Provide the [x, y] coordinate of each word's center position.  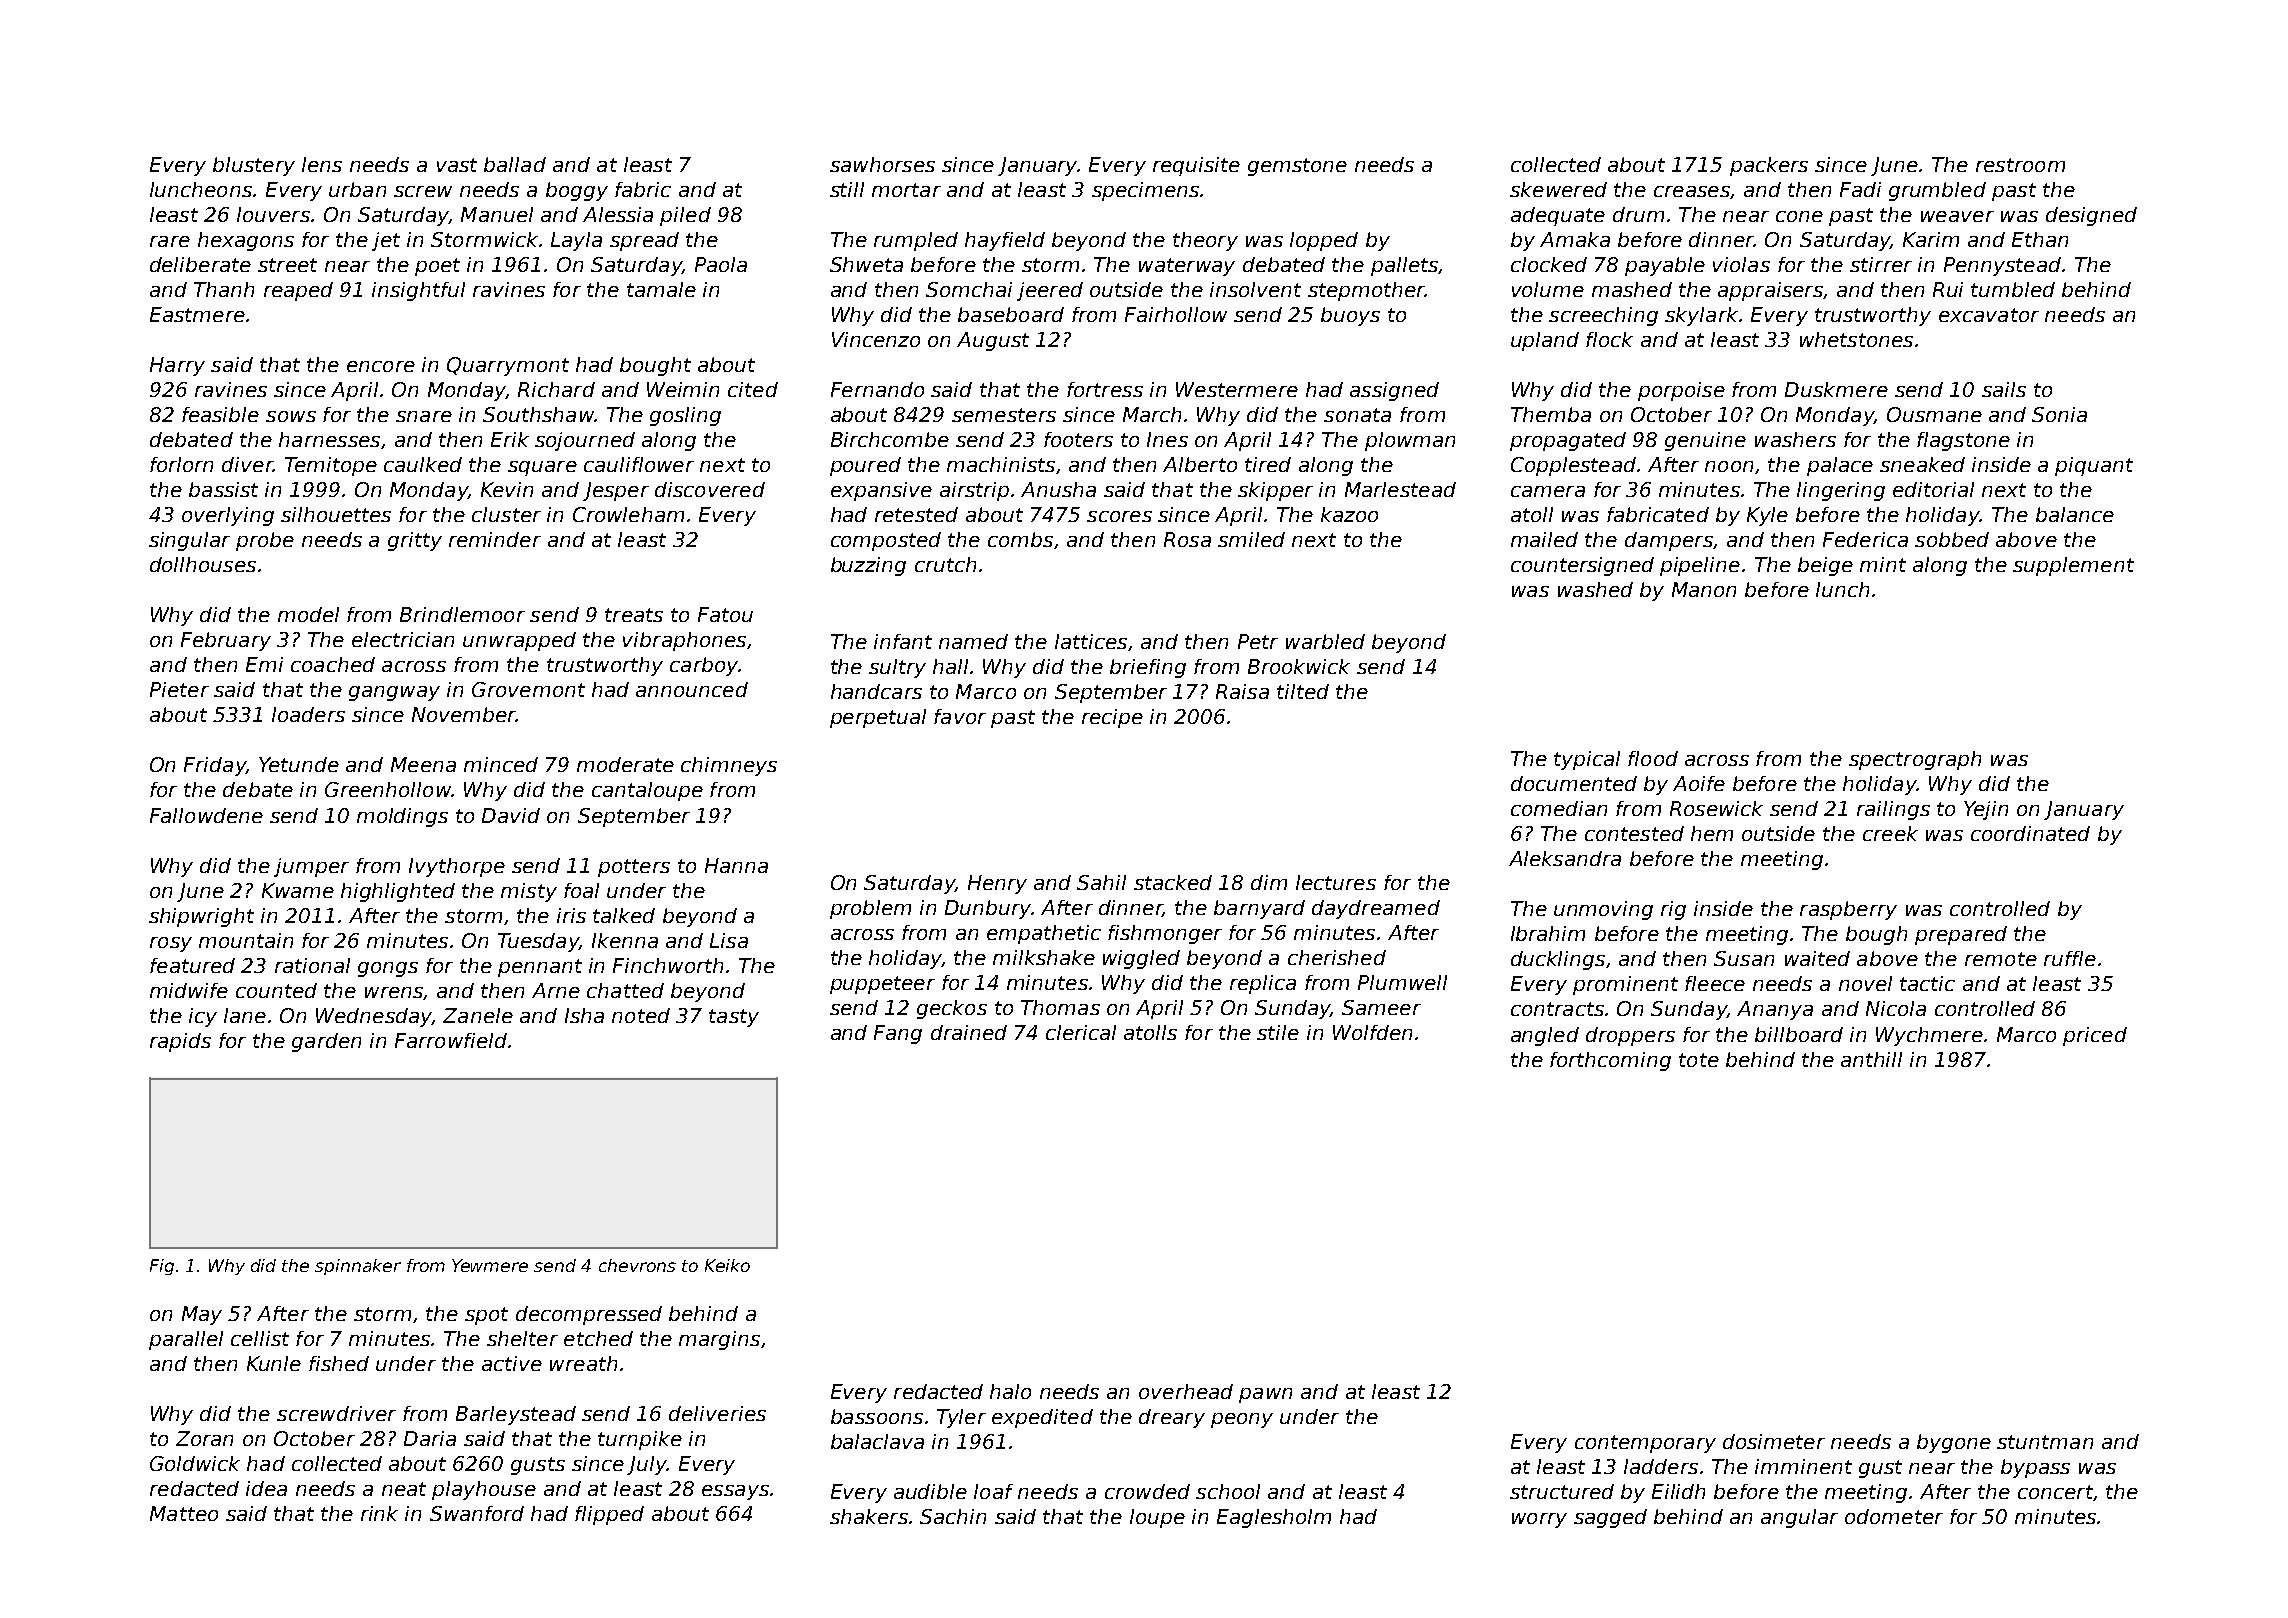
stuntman [2045, 1442]
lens [322, 164]
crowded [1147, 1491]
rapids [180, 1042]
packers [1769, 166]
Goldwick [195, 1463]
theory [1205, 241]
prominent [1625, 985]
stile [1278, 1032]
